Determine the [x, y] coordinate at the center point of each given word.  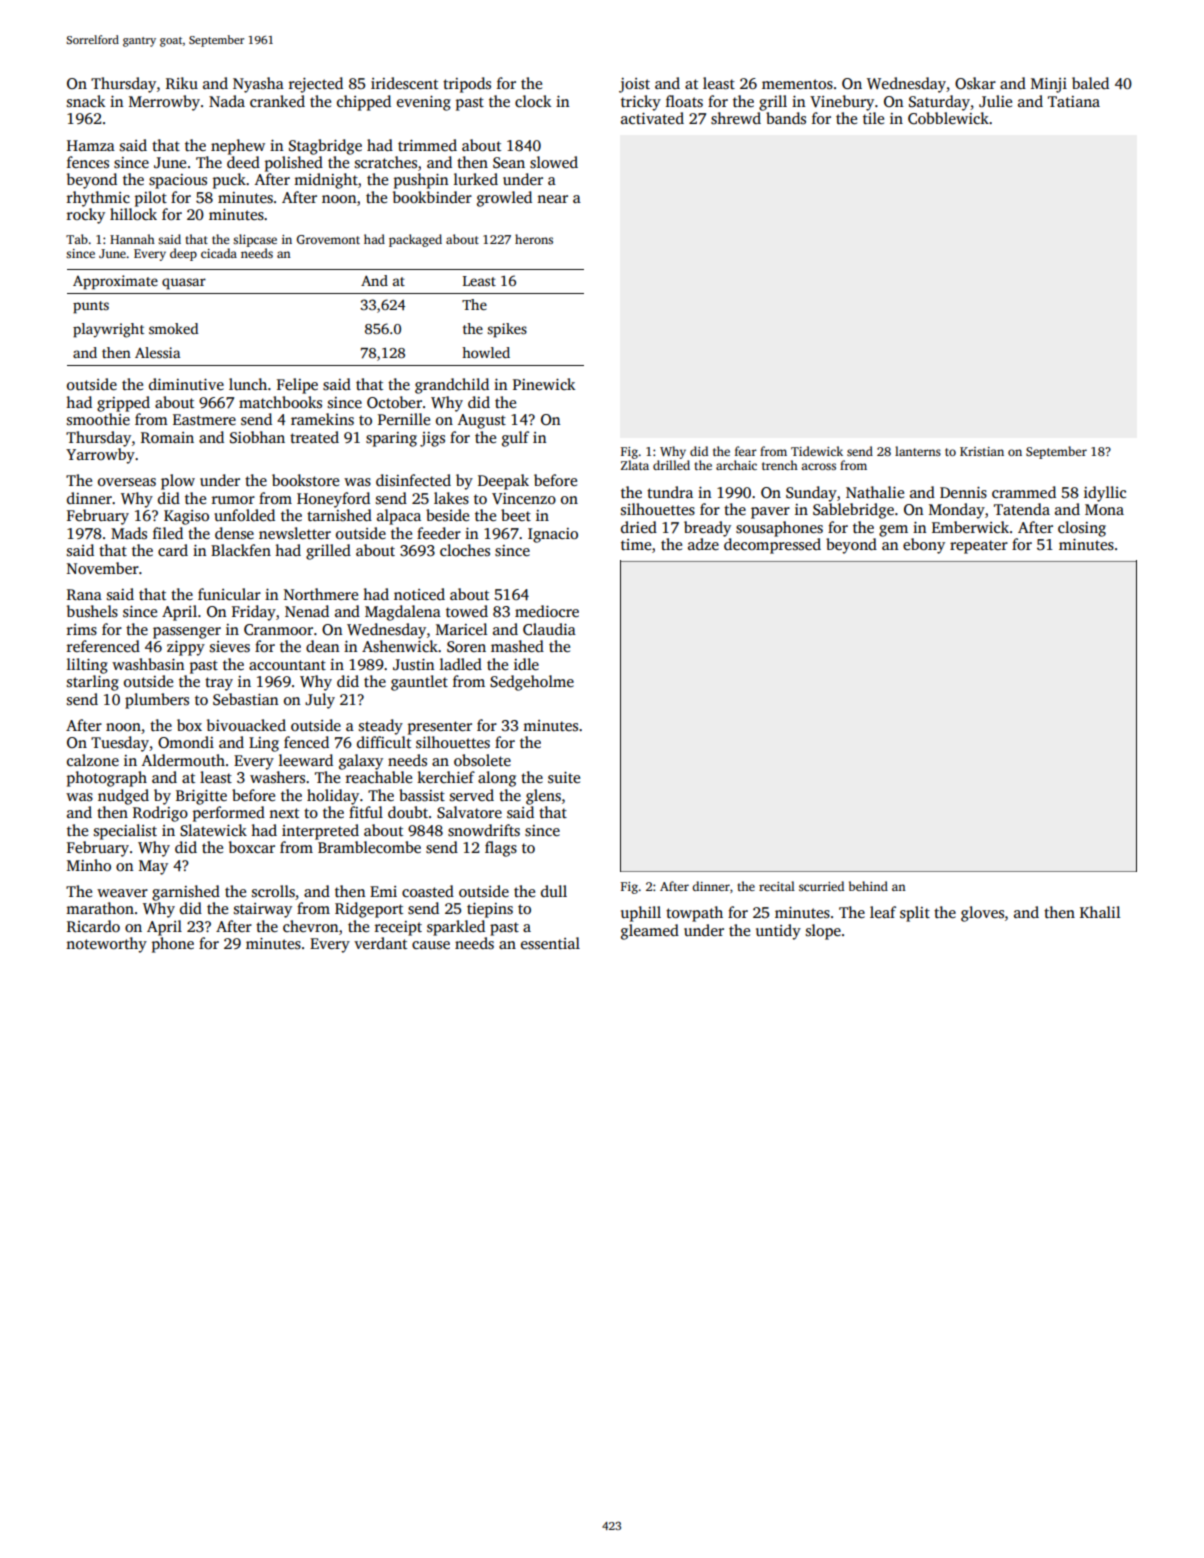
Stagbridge [325, 147]
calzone [93, 760]
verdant [380, 943]
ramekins [322, 419]
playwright [108, 330]
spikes [507, 330]
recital [777, 886]
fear [746, 451]
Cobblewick [948, 118]
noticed [419, 594]
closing [1082, 529]
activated [652, 118]
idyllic [1105, 494]
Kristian [982, 451]
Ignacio [553, 535]
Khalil [1100, 912]
